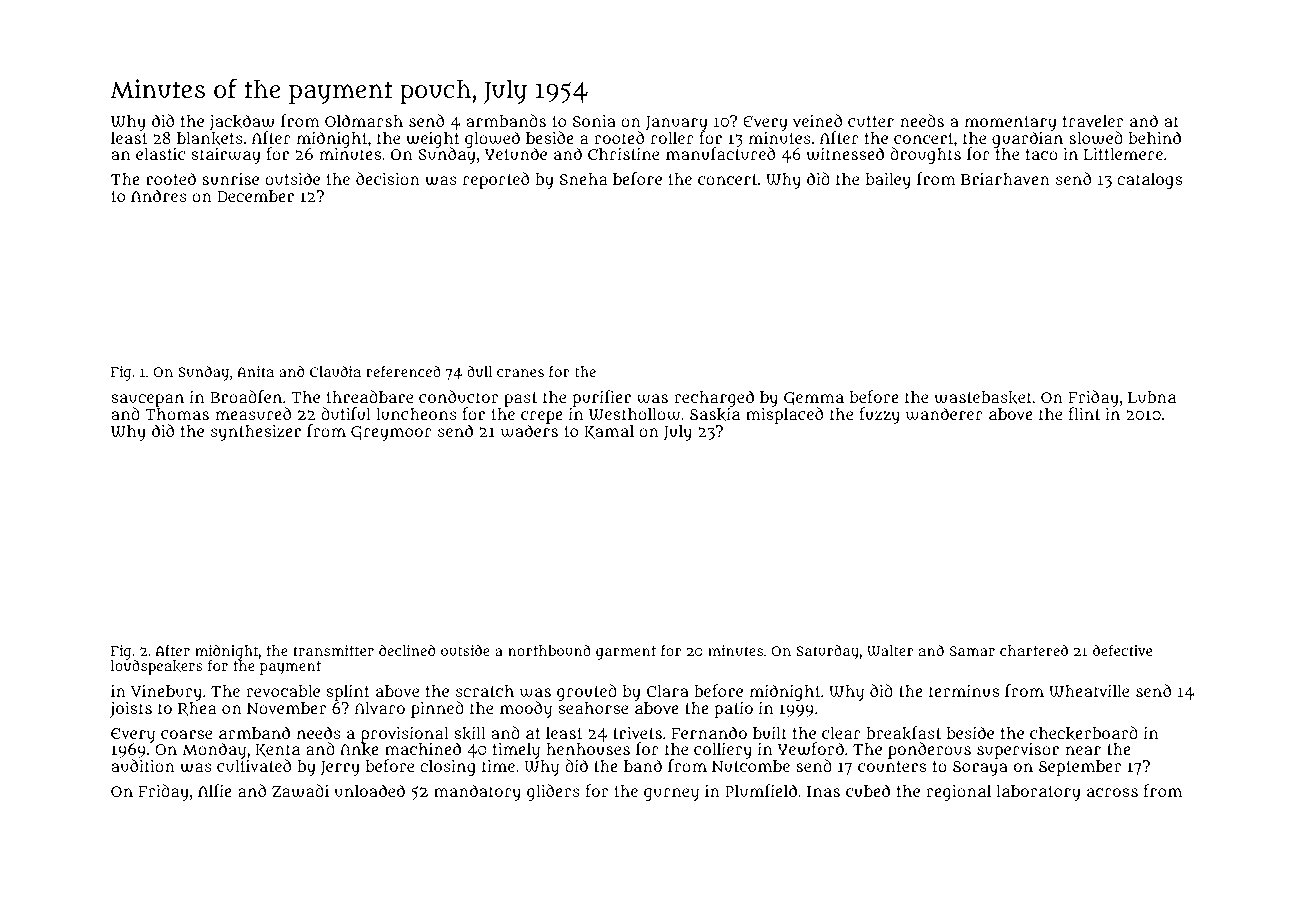 The height and width of the screenshot is (924, 1308). I want to click on Greymoor, so click(391, 433).
